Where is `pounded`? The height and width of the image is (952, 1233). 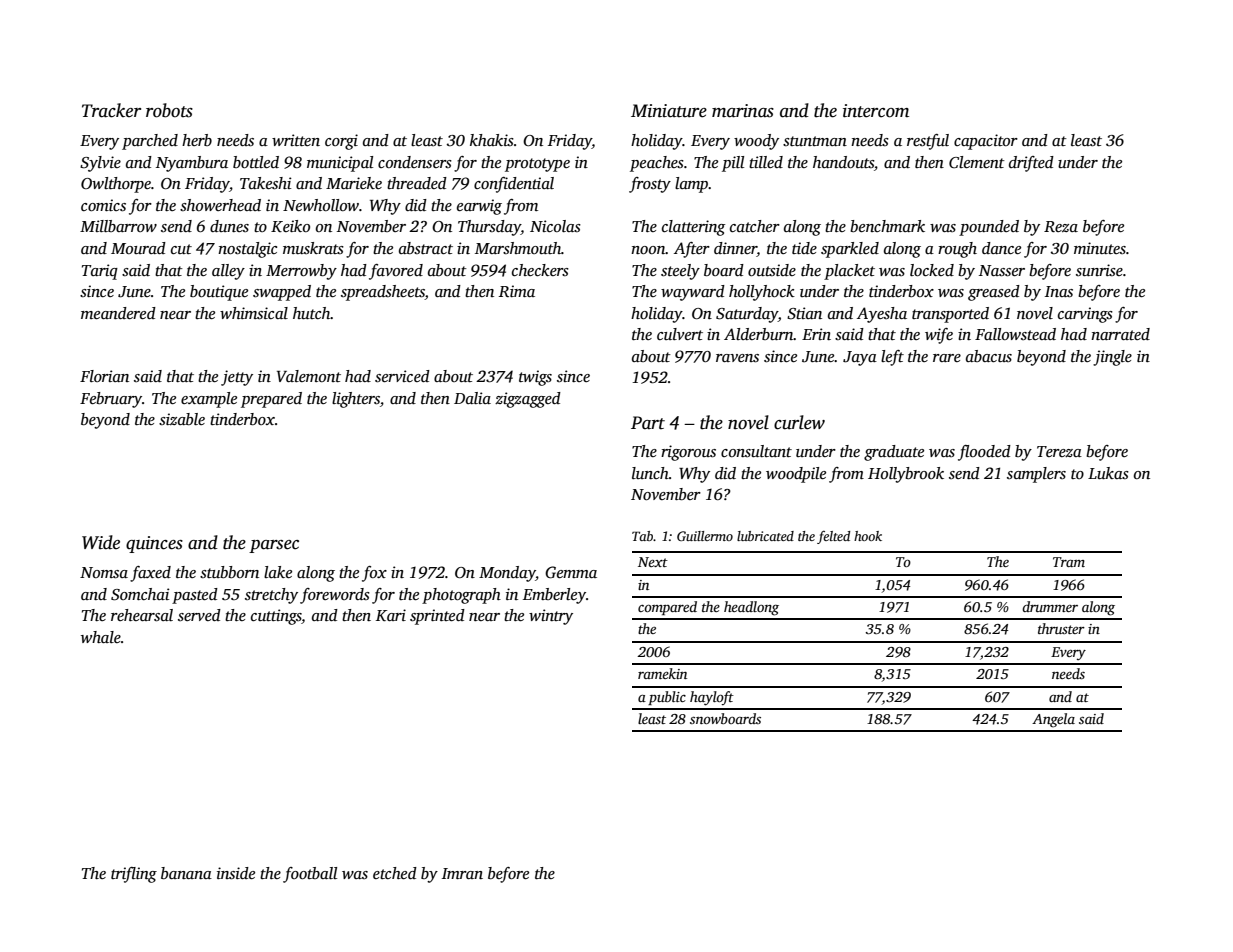 pounded is located at coordinates (989, 228).
